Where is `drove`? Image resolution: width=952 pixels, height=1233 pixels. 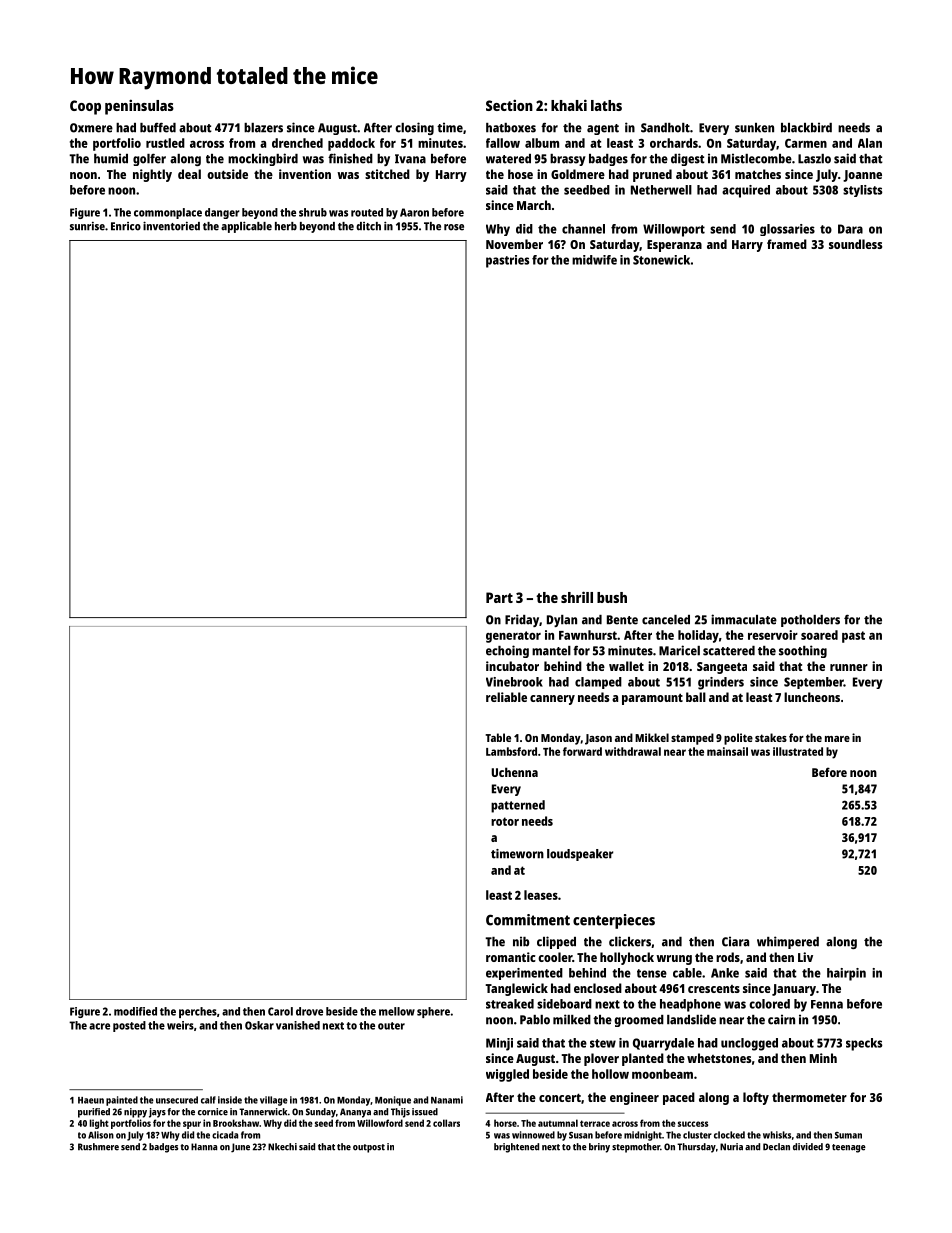 drove is located at coordinates (309, 1011).
